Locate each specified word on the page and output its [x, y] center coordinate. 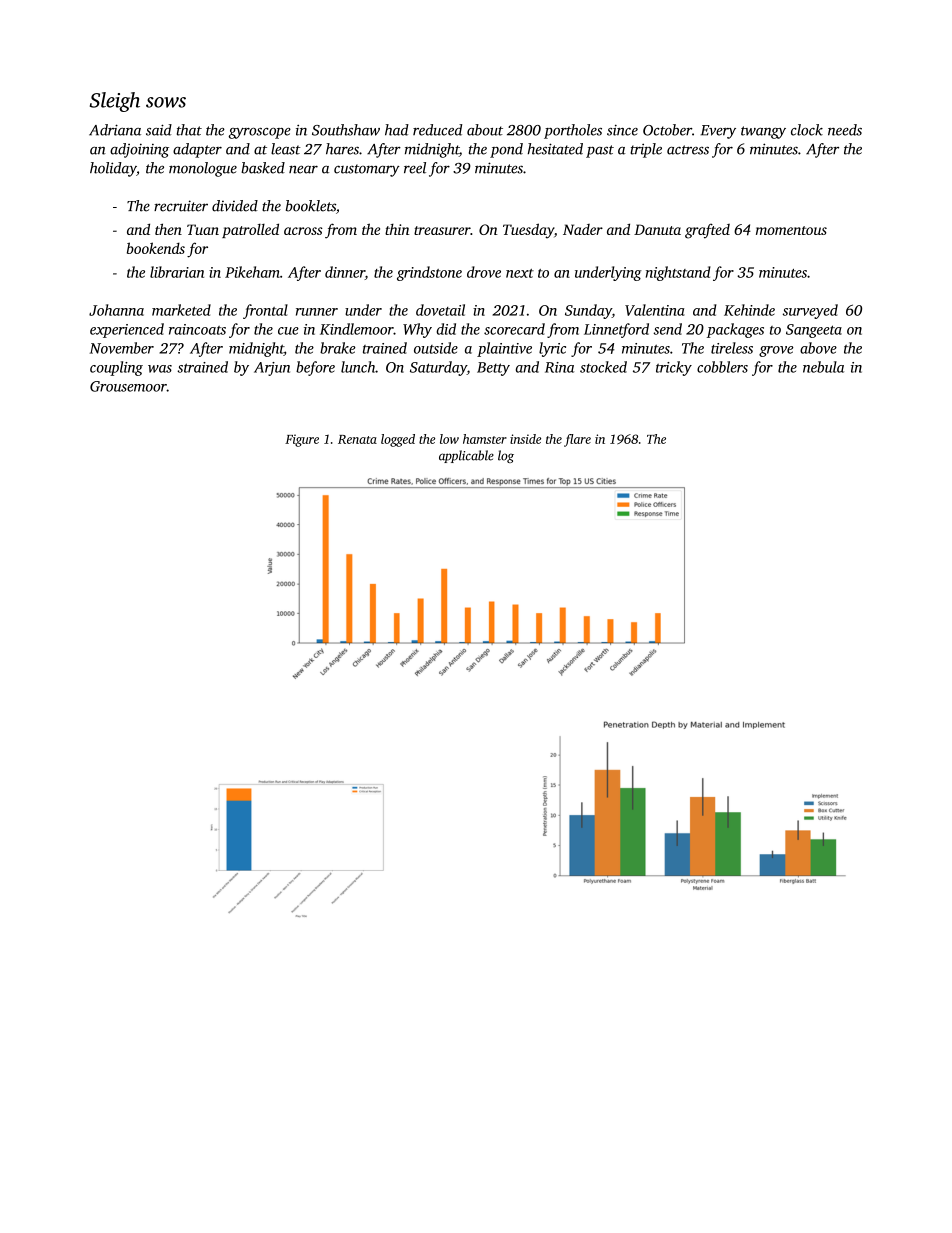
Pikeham [252, 272]
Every [718, 132]
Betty [493, 369]
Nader [583, 229]
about [485, 130]
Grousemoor [128, 386]
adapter [197, 150]
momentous [791, 230]
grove [776, 351]
